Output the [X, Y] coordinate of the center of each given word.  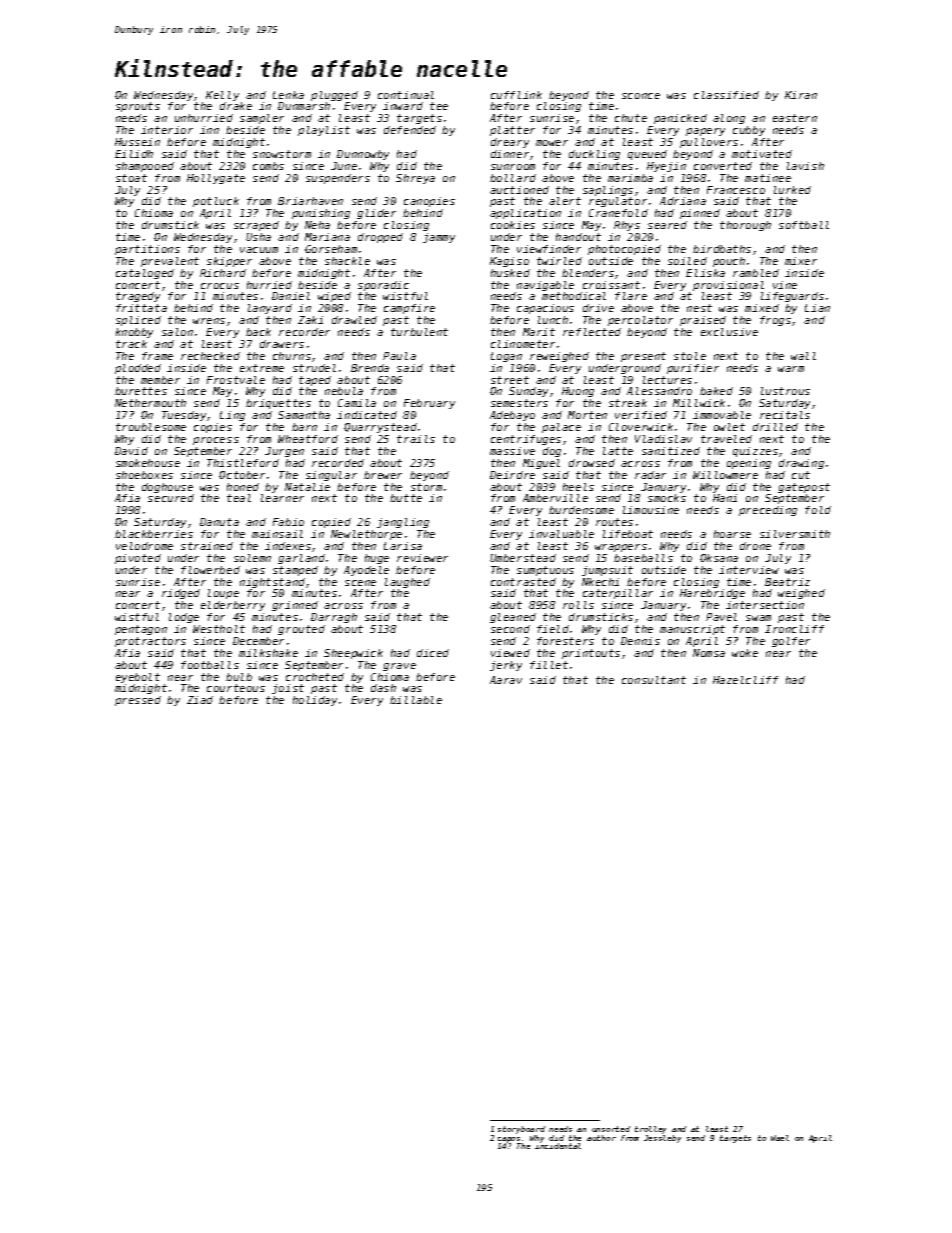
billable [416, 700]
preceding [768, 511]
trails [416, 439]
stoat [131, 178]
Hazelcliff [745, 680]
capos [509, 1140]
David [131, 451]
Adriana [683, 201]
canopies [429, 202]
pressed [138, 701]
